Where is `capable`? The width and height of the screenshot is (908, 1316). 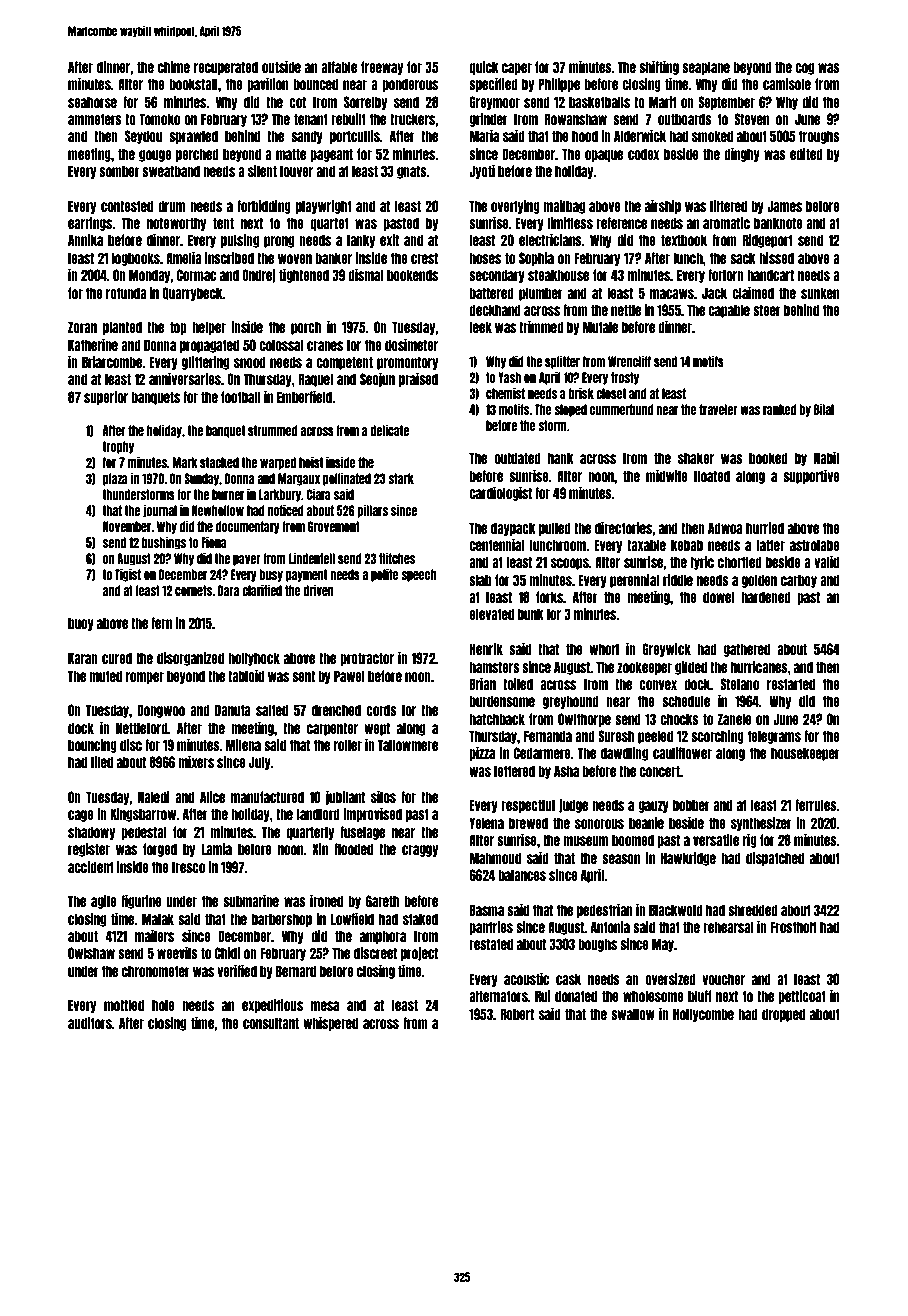 capable is located at coordinates (729, 311).
